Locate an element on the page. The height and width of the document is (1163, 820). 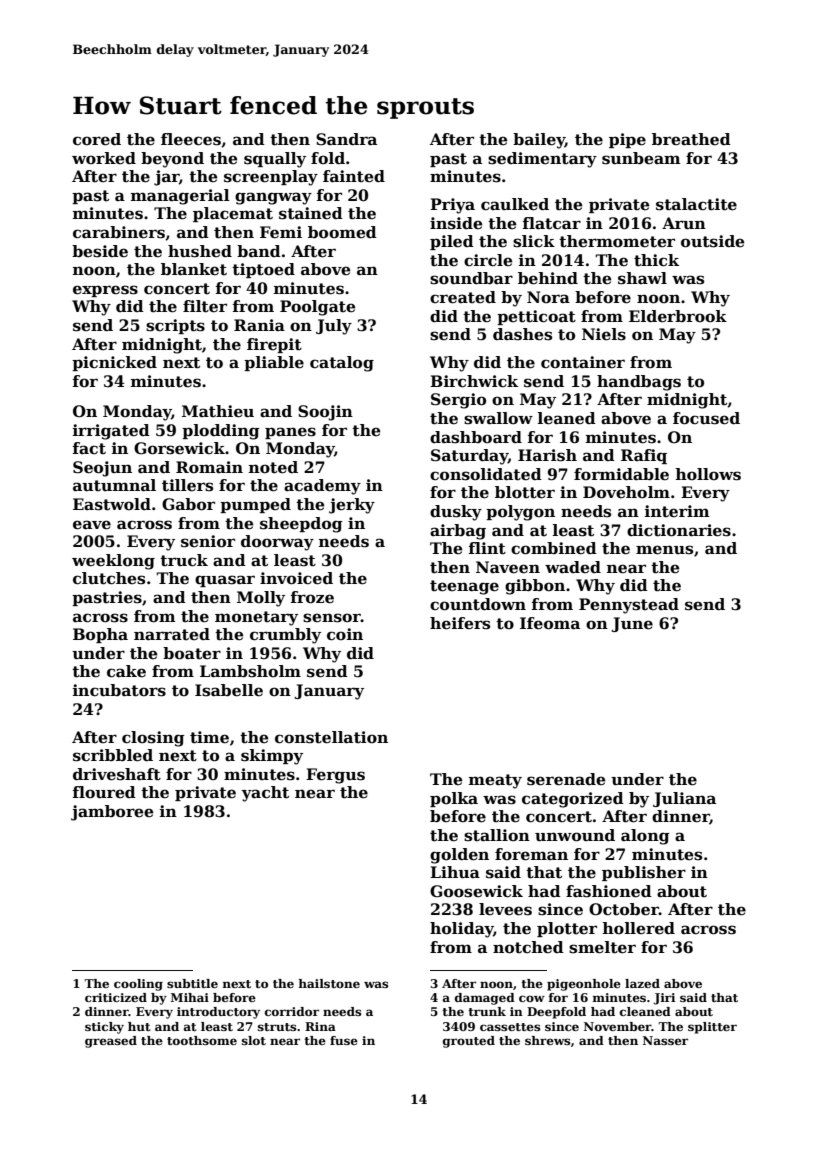
pipe is located at coordinates (627, 140).
